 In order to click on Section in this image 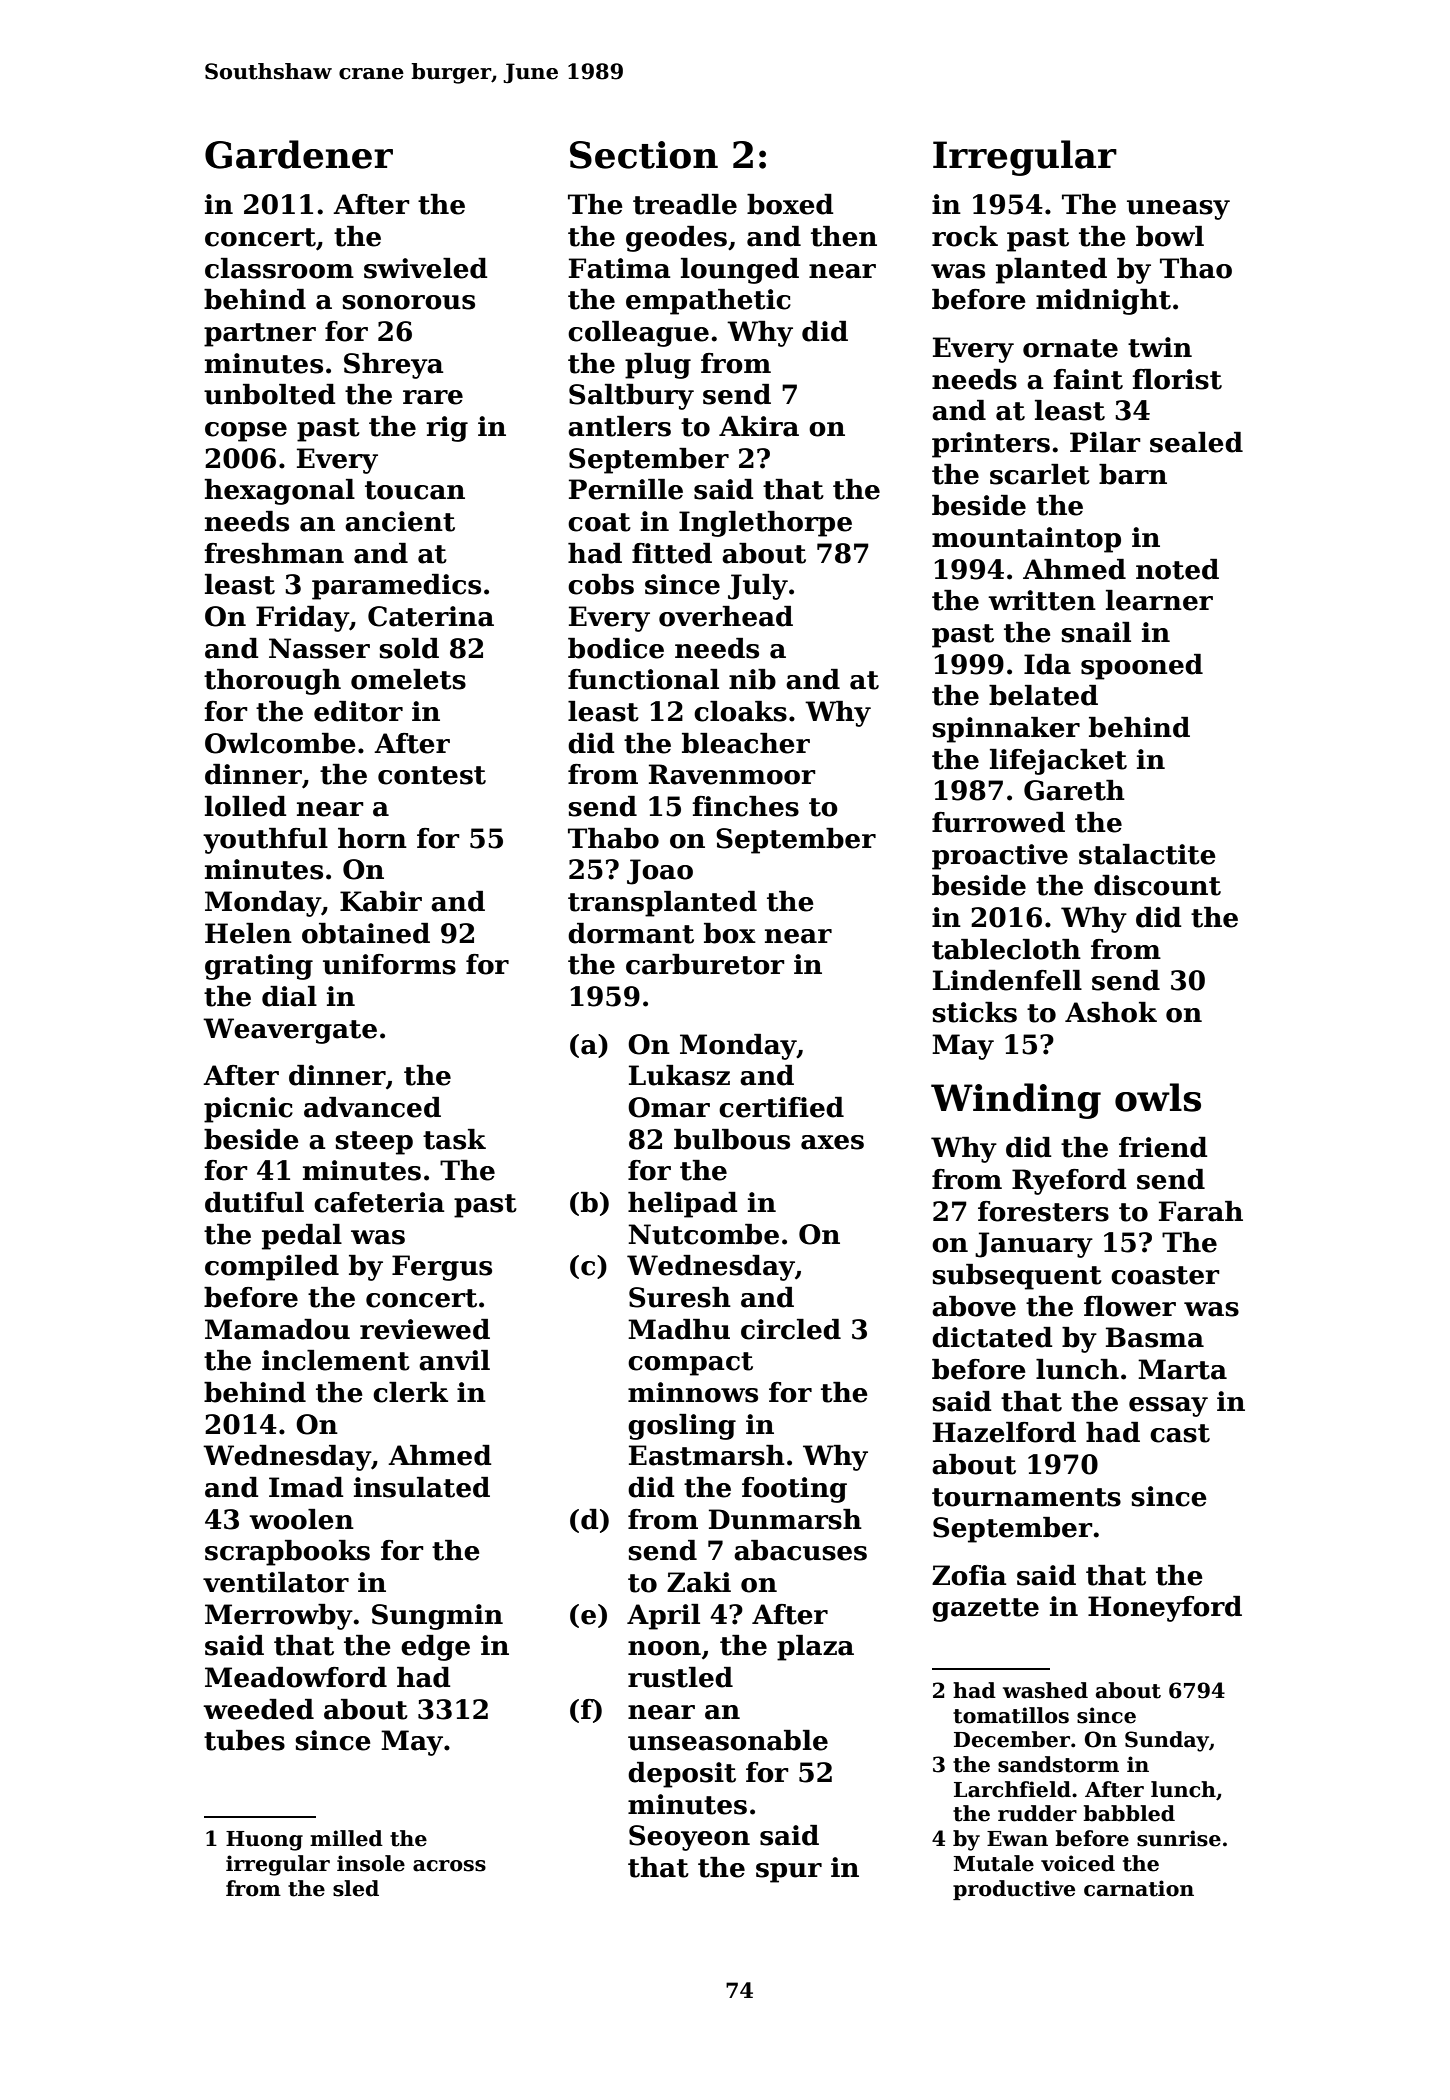, I will do `click(644, 155)`.
